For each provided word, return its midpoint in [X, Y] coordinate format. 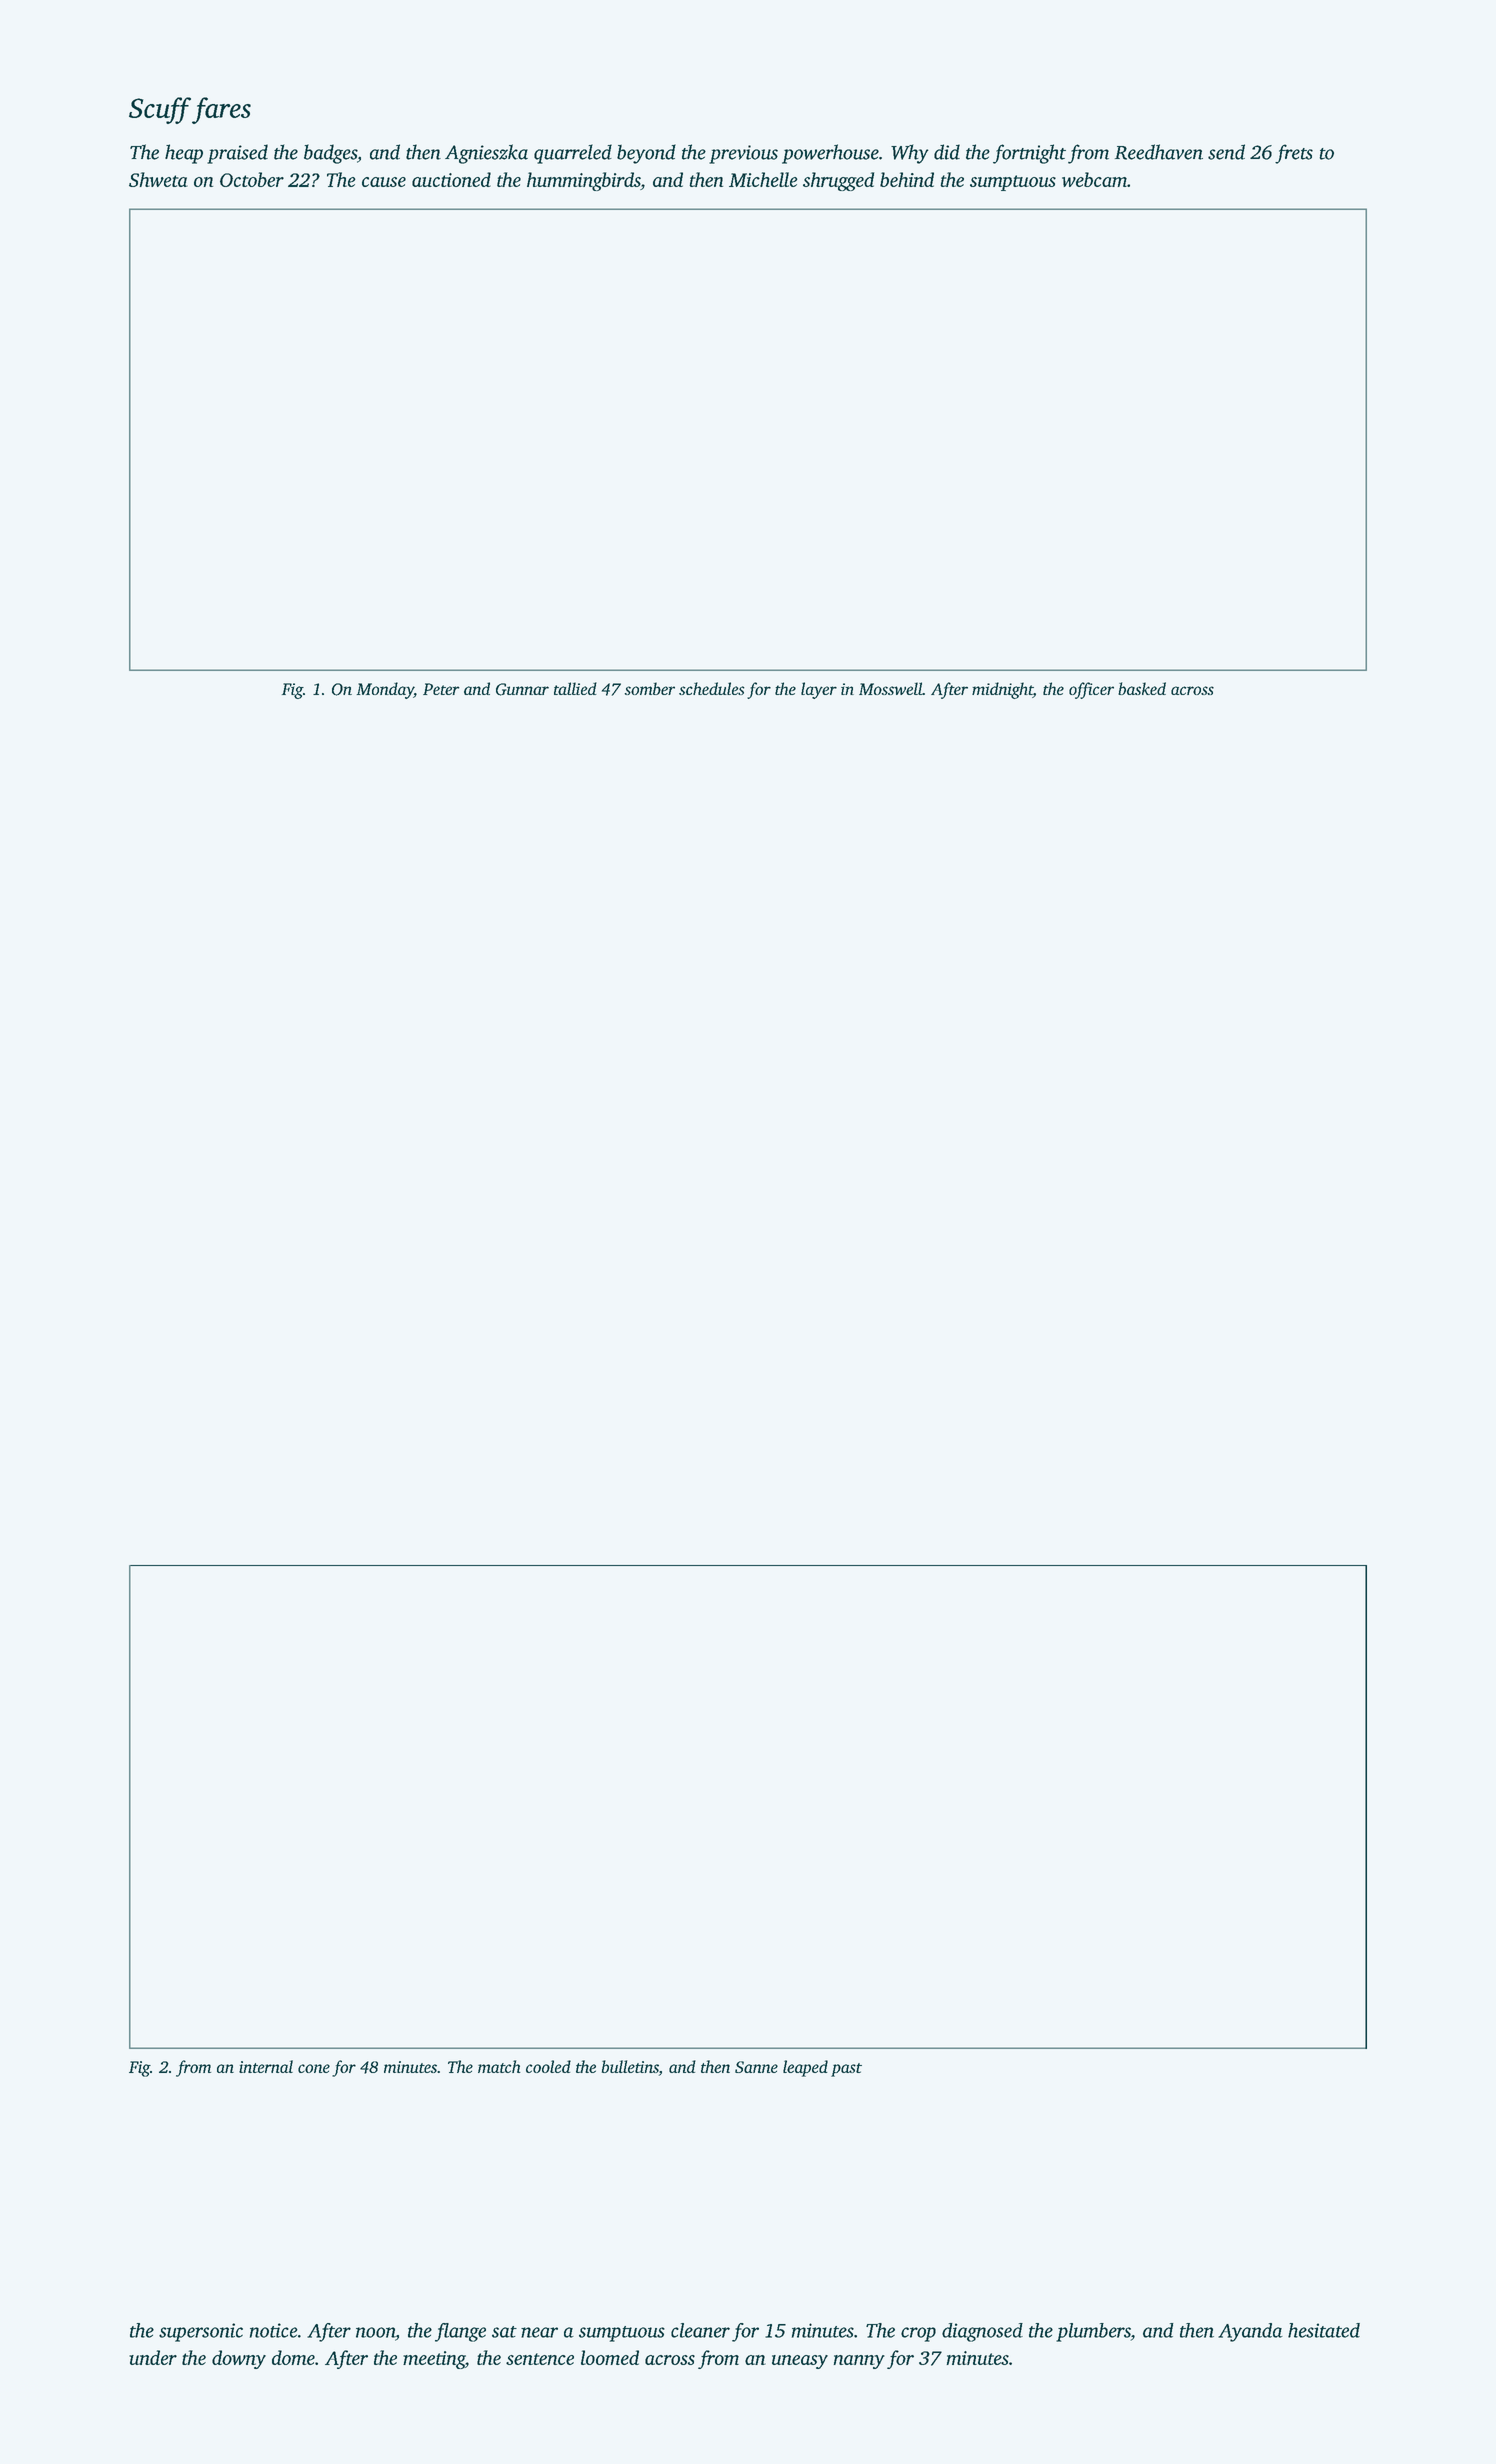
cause [384, 182]
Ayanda [1250, 2332]
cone [314, 2068]
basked [1142, 688]
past [846, 2070]
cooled [548, 2066]
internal [266, 2066]
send [1226, 152]
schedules [711, 688]
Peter [441, 689]
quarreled [573, 154]
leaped [805, 2068]
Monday [385, 690]
